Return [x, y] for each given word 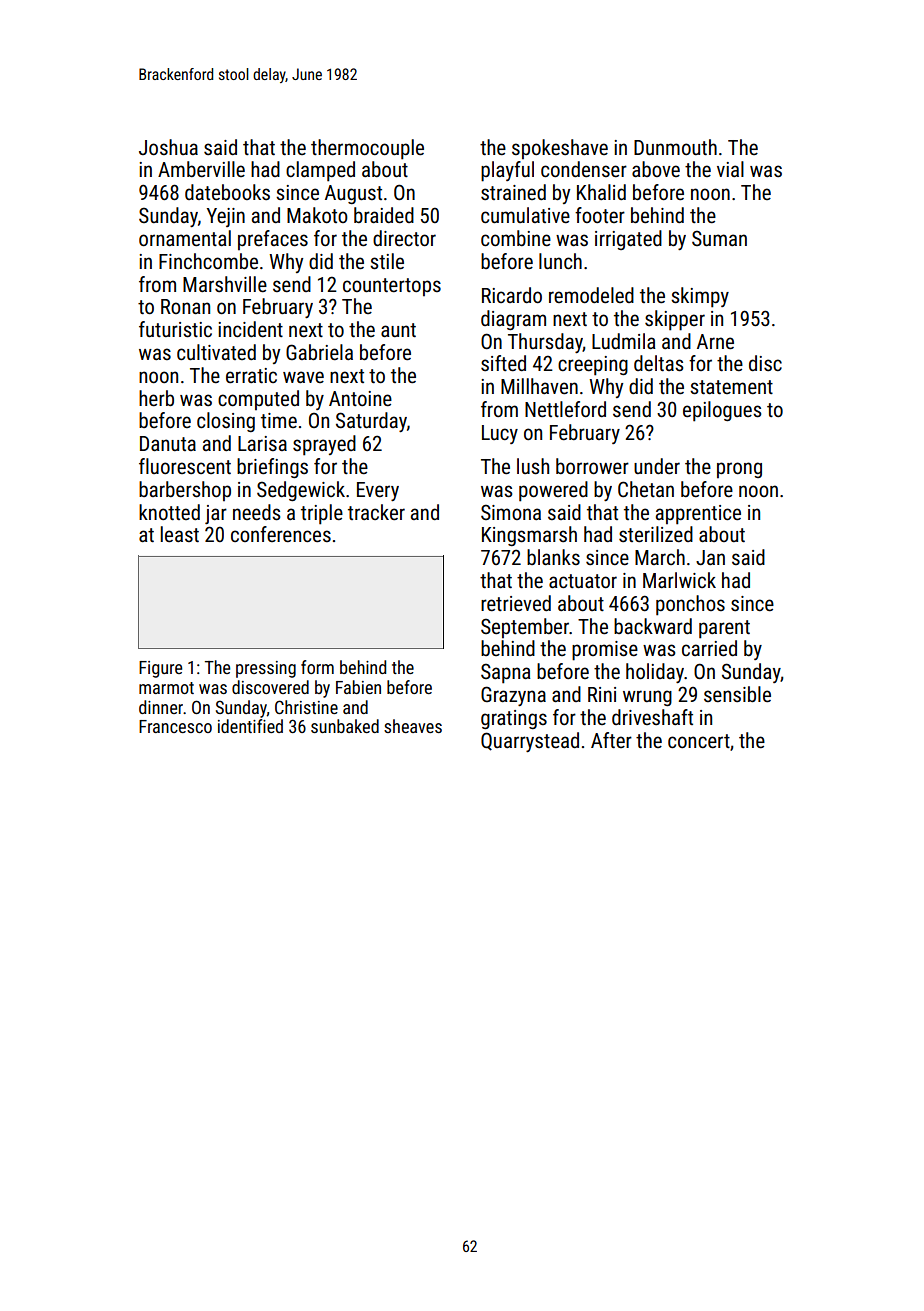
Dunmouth [675, 147]
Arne [715, 342]
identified [250, 726]
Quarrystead [530, 742]
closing [226, 422]
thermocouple [367, 149]
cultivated [216, 352]
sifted [503, 363]
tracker [376, 512]
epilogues [722, 411]
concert [699, 741]
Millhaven [539, 386]
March [660, 557]
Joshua [168, 147]
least [179, 534]
